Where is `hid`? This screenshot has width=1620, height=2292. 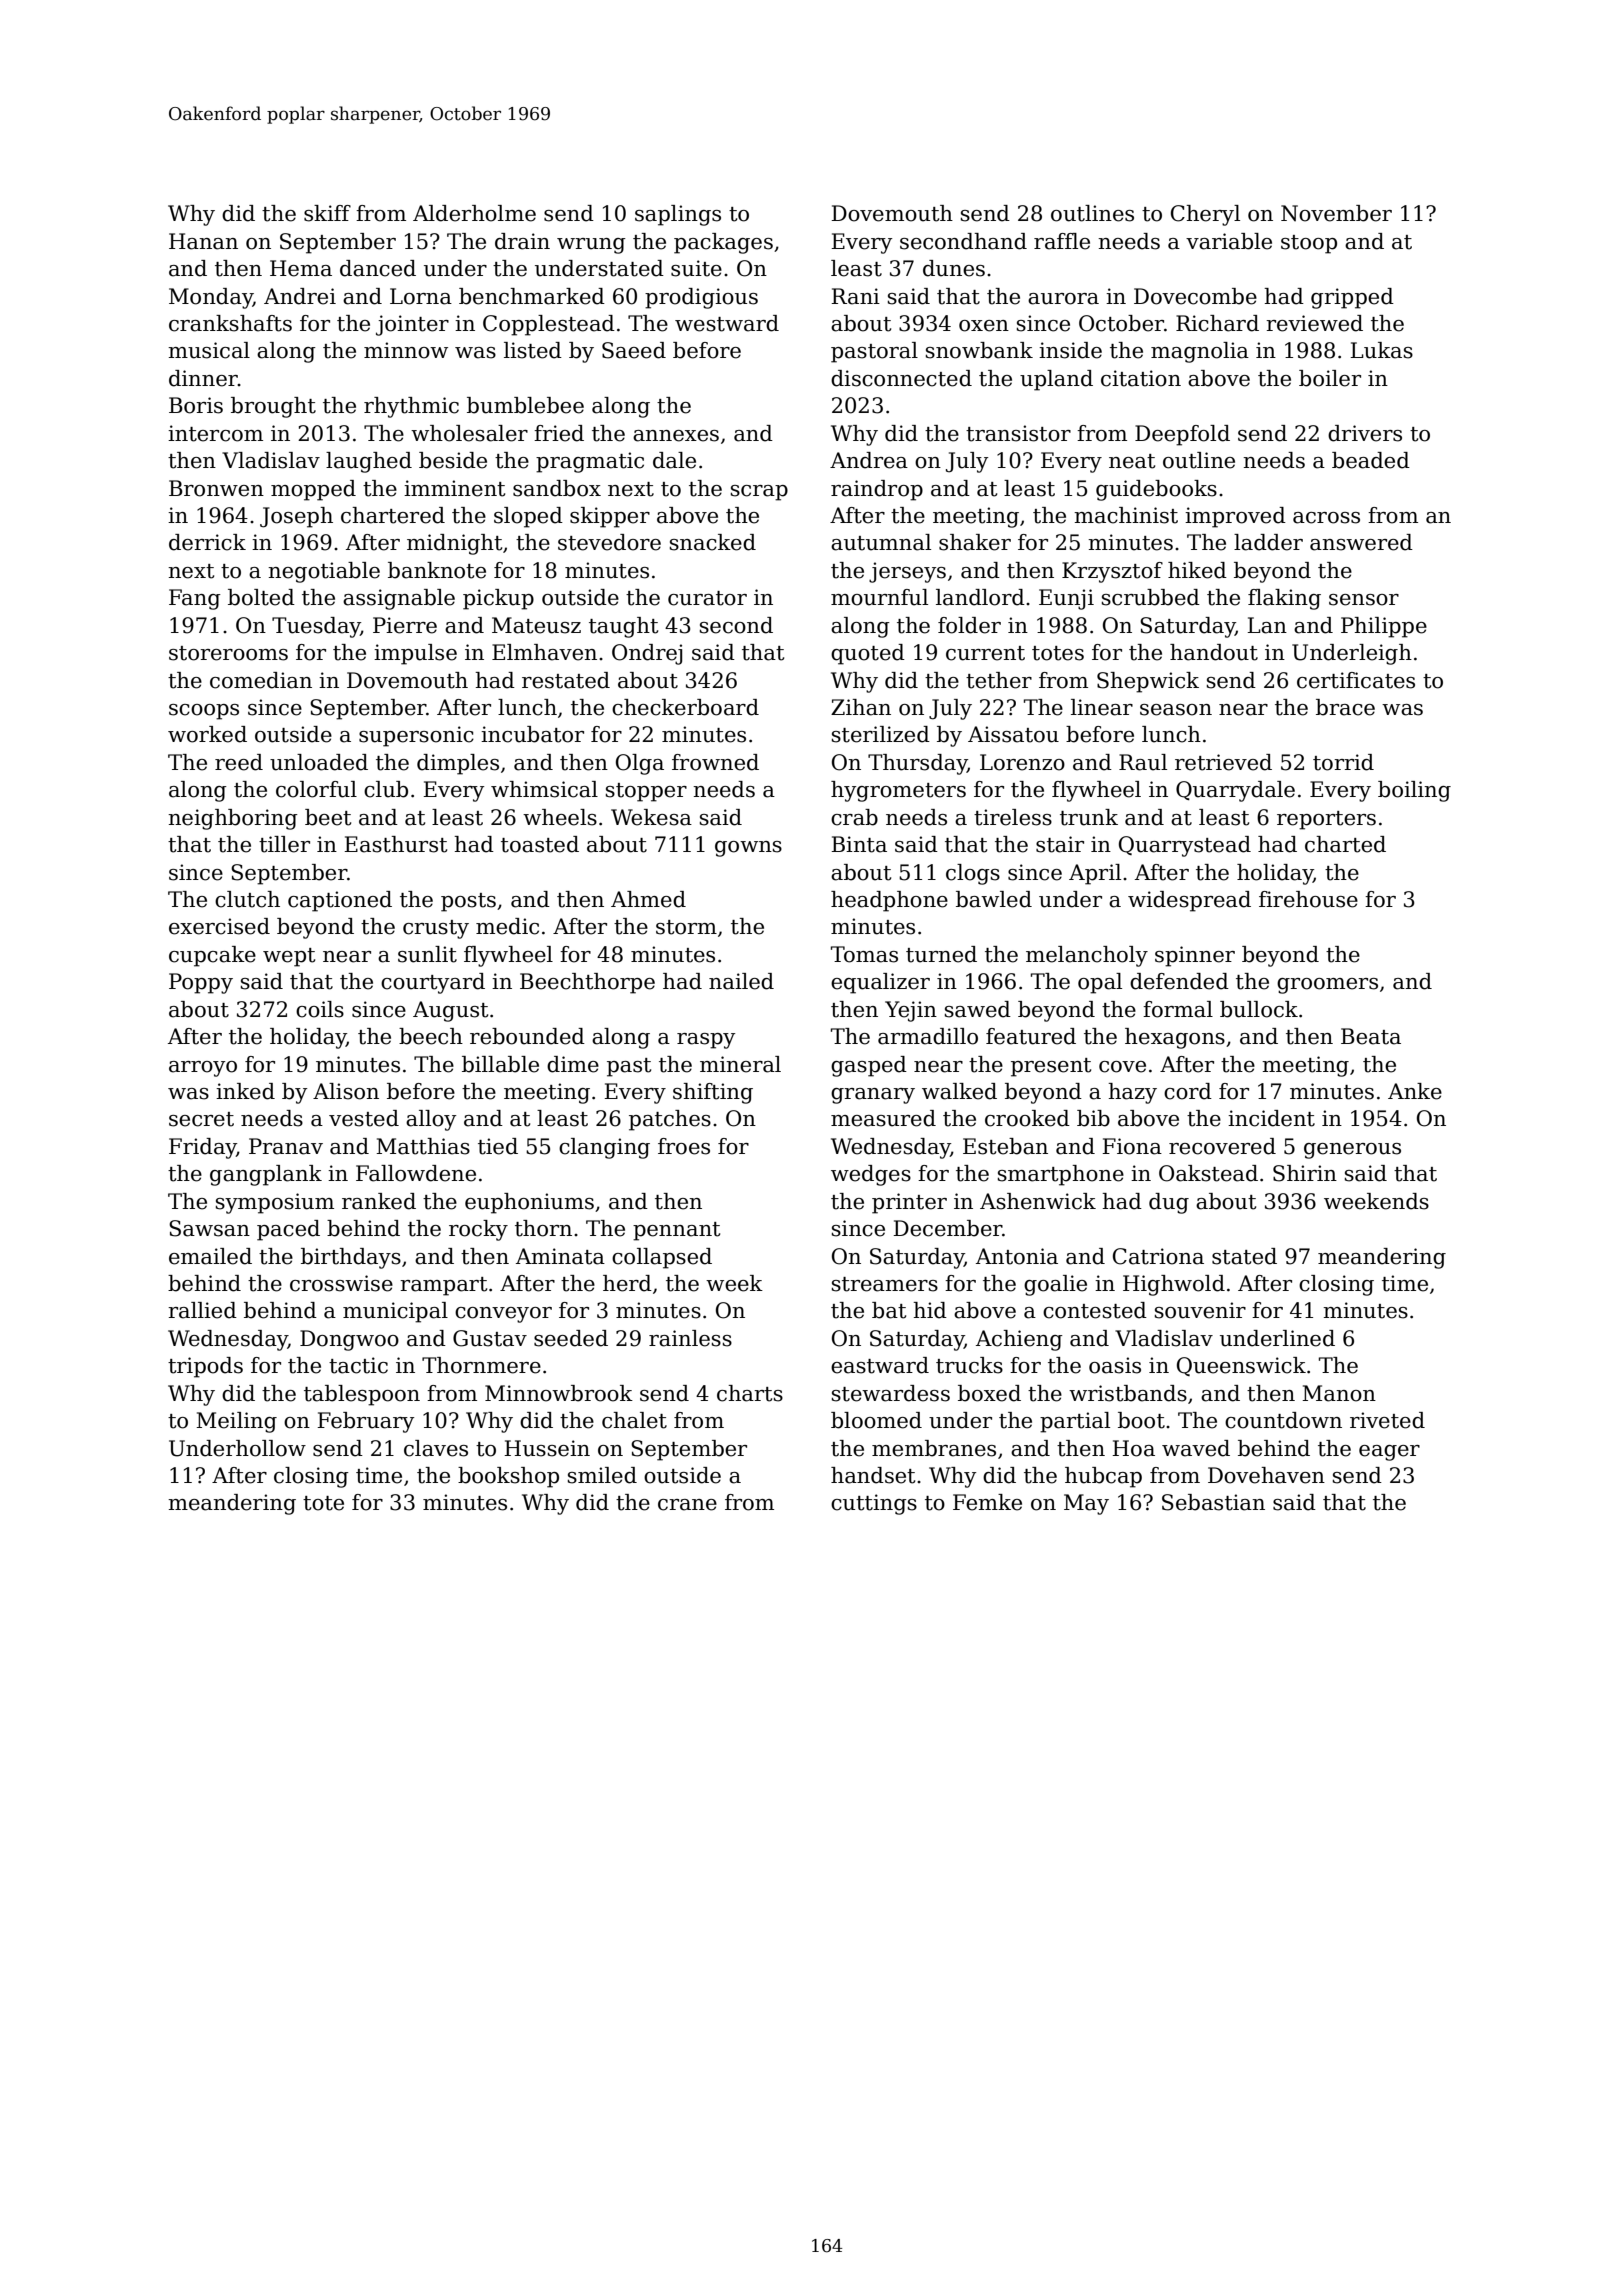 hid is located at coordinates (930, 1310).
